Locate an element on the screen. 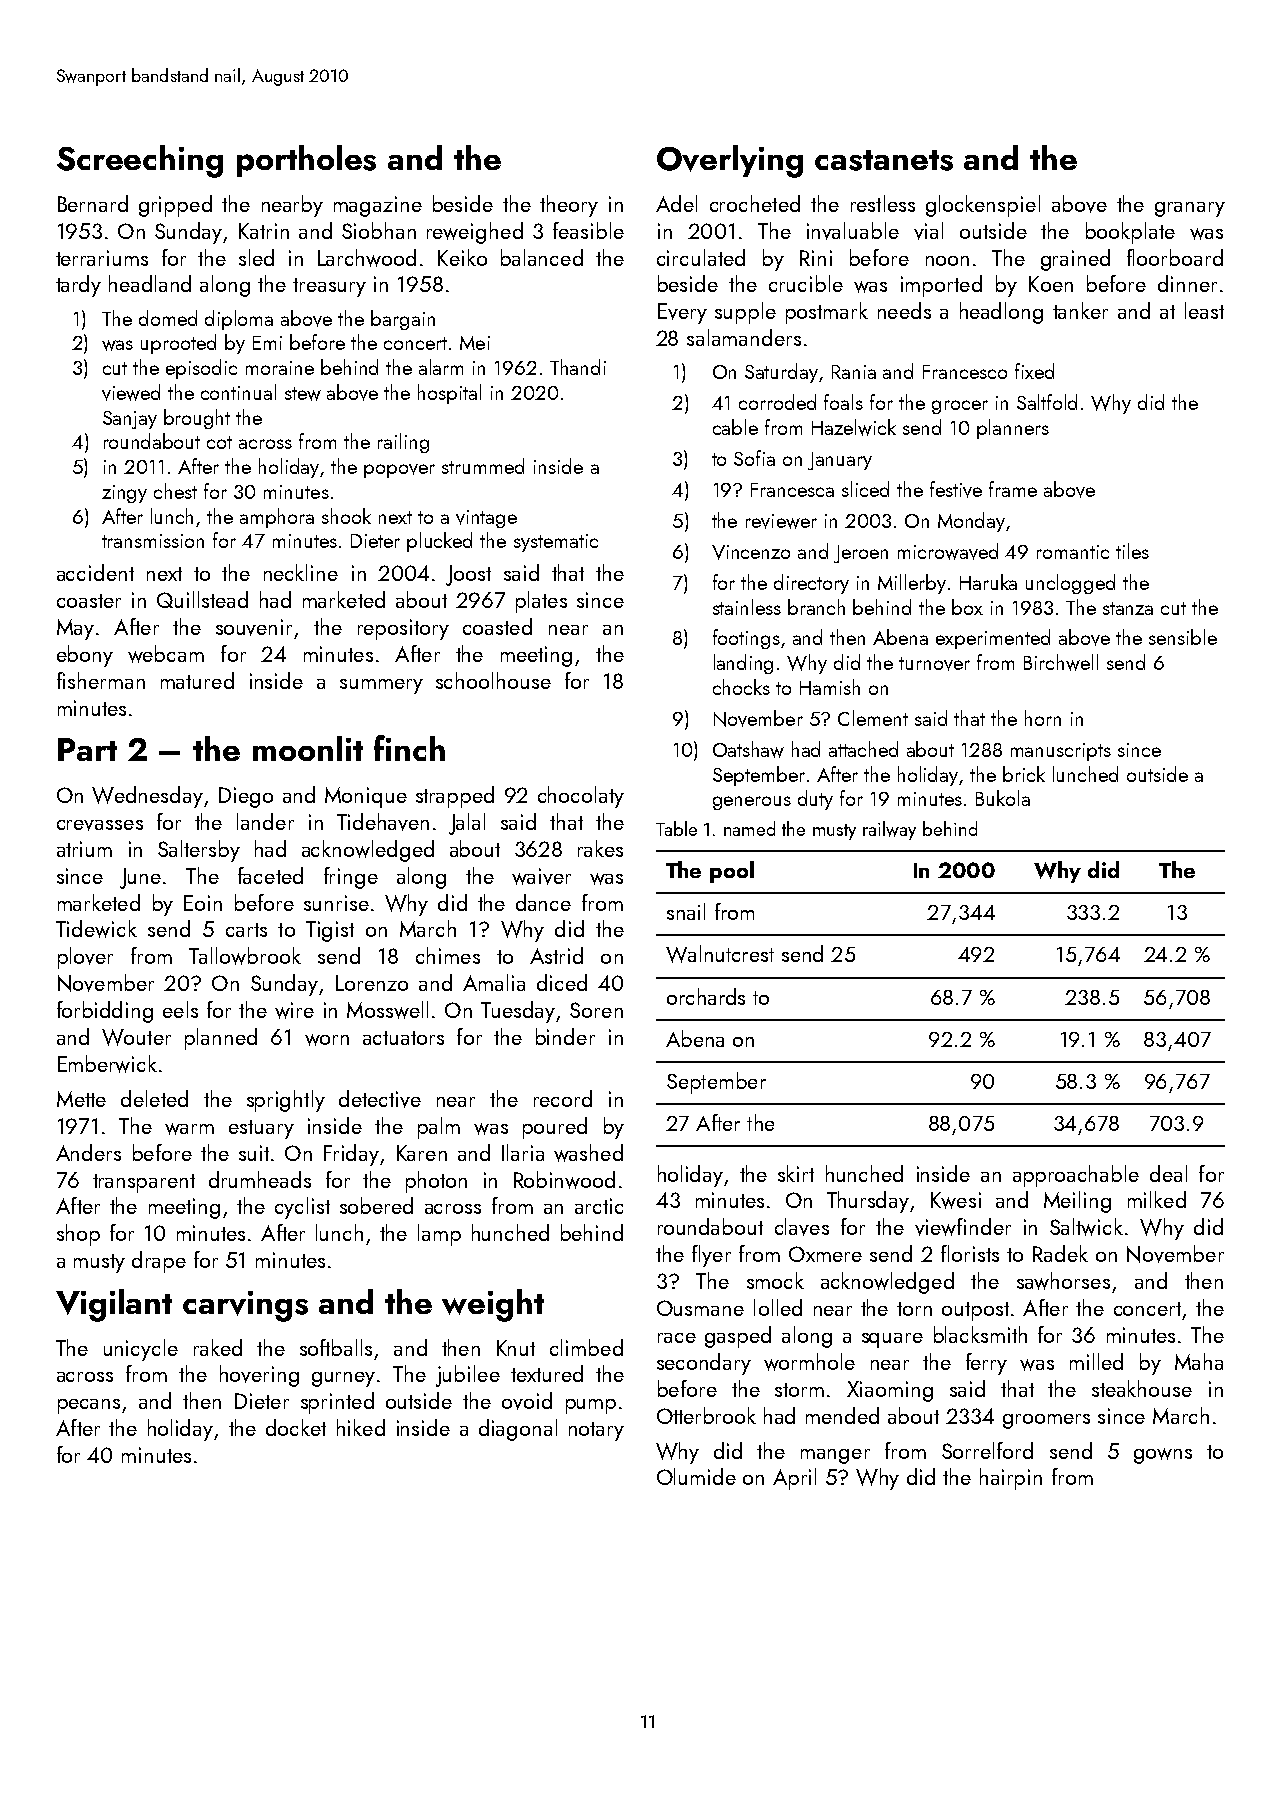 The image size is (1280, 1811). box is located at coordinates (967, 607).
